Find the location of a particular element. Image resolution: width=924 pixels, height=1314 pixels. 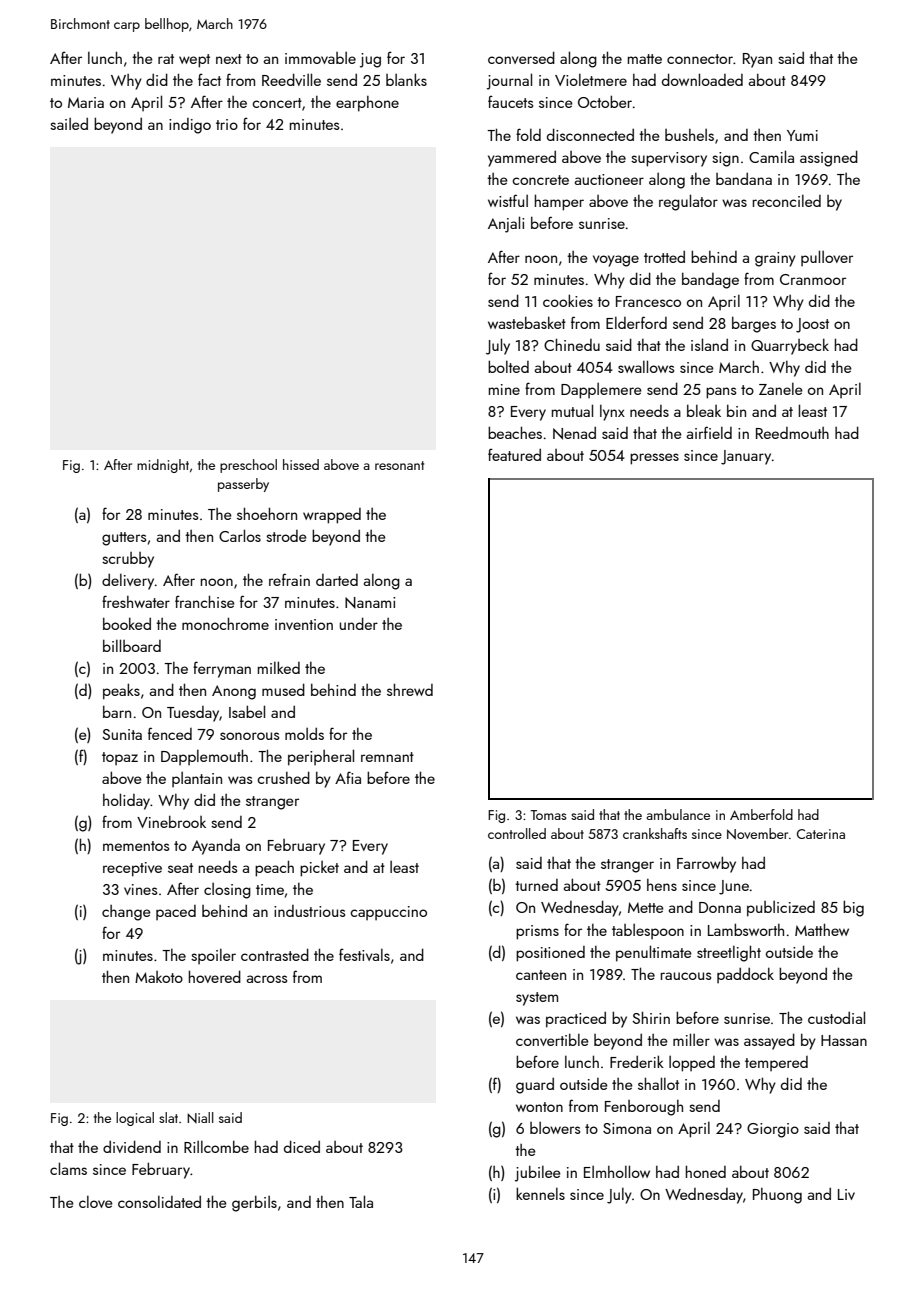

diced is located at coordinates (302, 1146).
